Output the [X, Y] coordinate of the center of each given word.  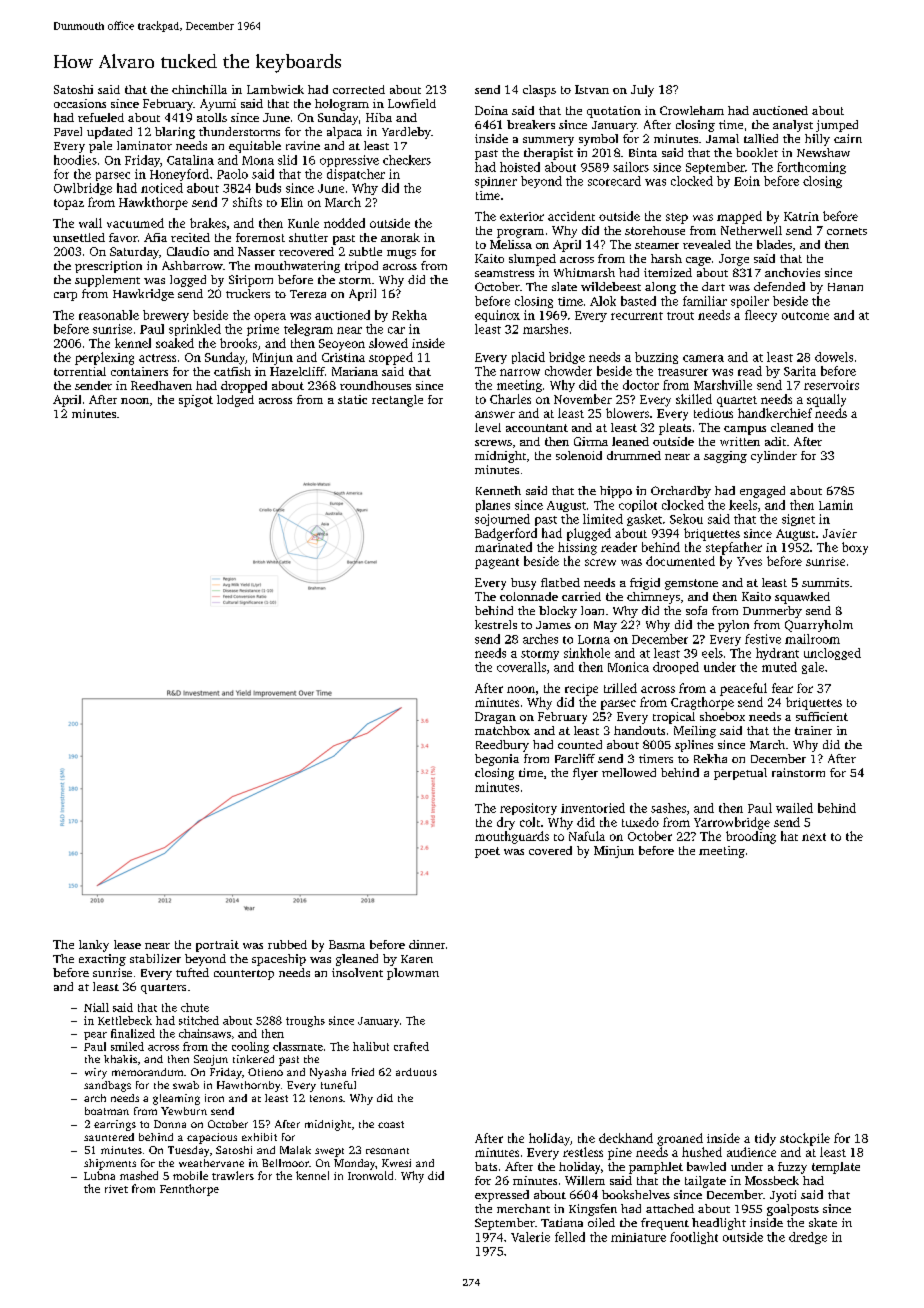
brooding [751, 837]
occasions [80, 103]
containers [139, 371]
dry [506, 823]
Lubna [99, 1175]
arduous [416, 1072]
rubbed [287, 944]
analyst [793, 126]
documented [680, 561]
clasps [539, 91]
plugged [589, 534]
